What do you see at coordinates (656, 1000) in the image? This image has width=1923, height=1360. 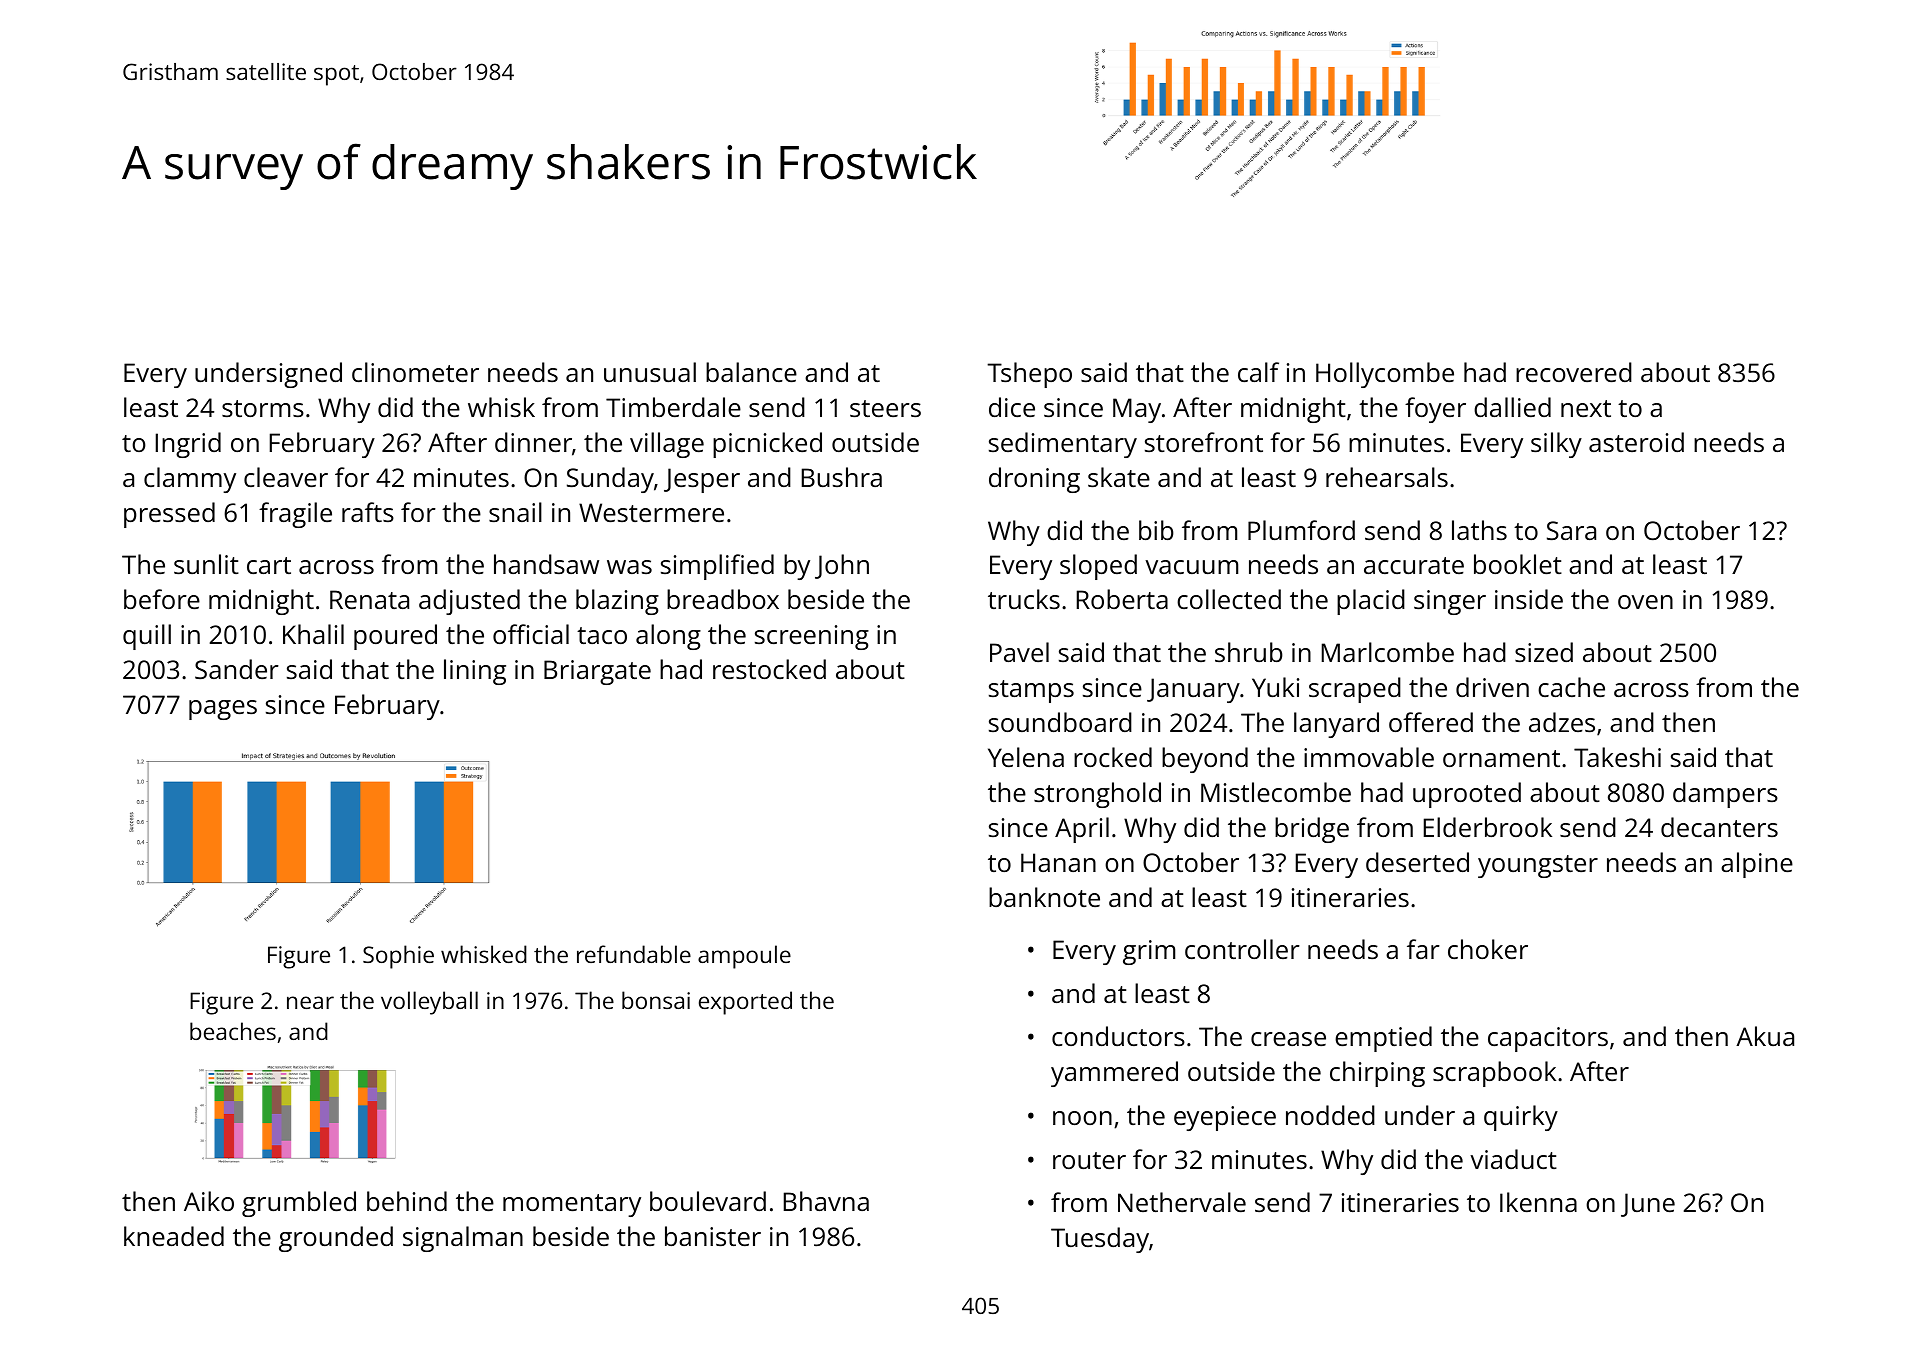 I see `bonsai` at bounding box center [656, 1000].
